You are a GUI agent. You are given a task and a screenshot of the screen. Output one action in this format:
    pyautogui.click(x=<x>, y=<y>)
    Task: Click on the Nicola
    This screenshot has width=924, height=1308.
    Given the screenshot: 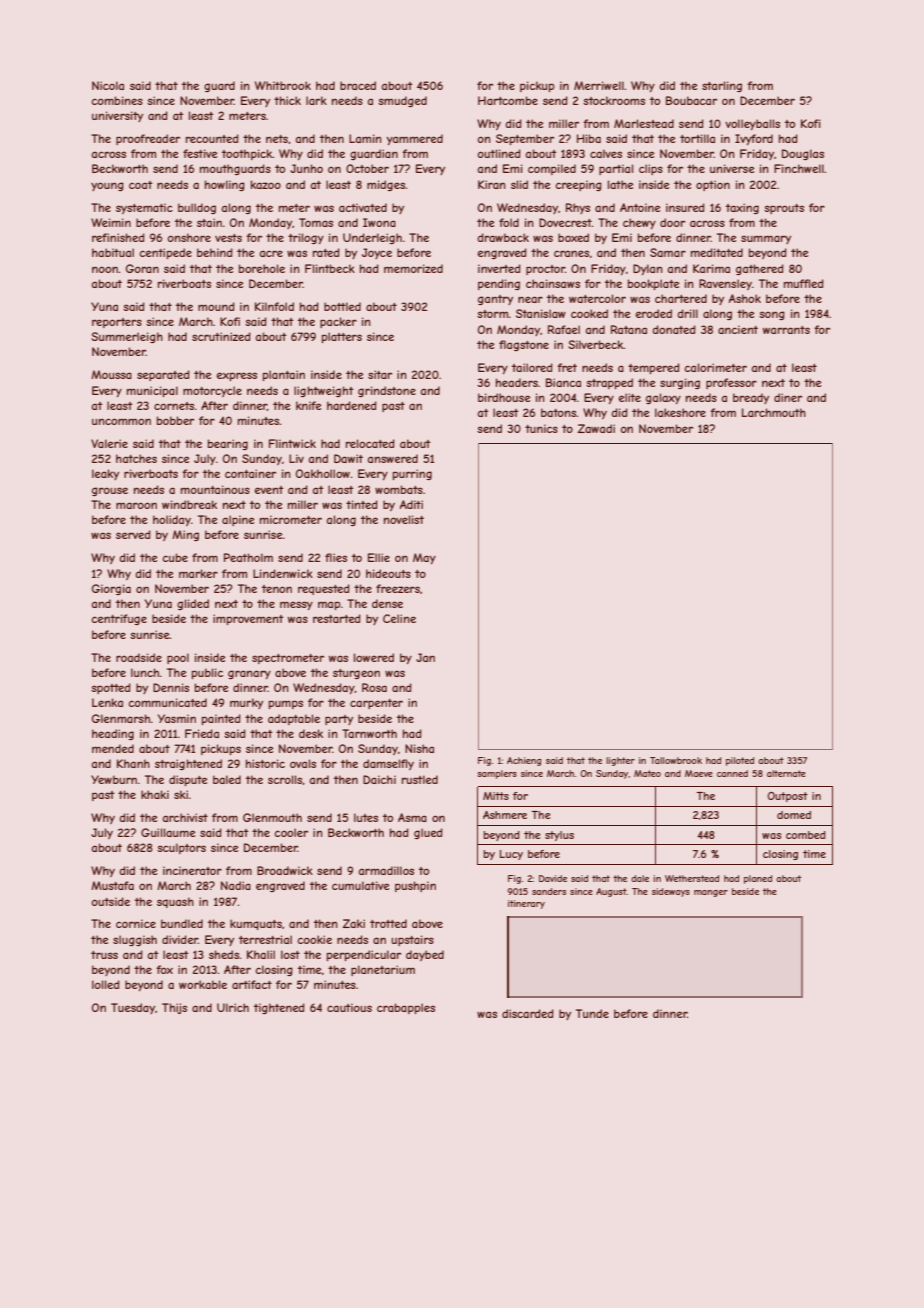 What is the action you would take?
    pyautogui.click(x=108, y=85)
